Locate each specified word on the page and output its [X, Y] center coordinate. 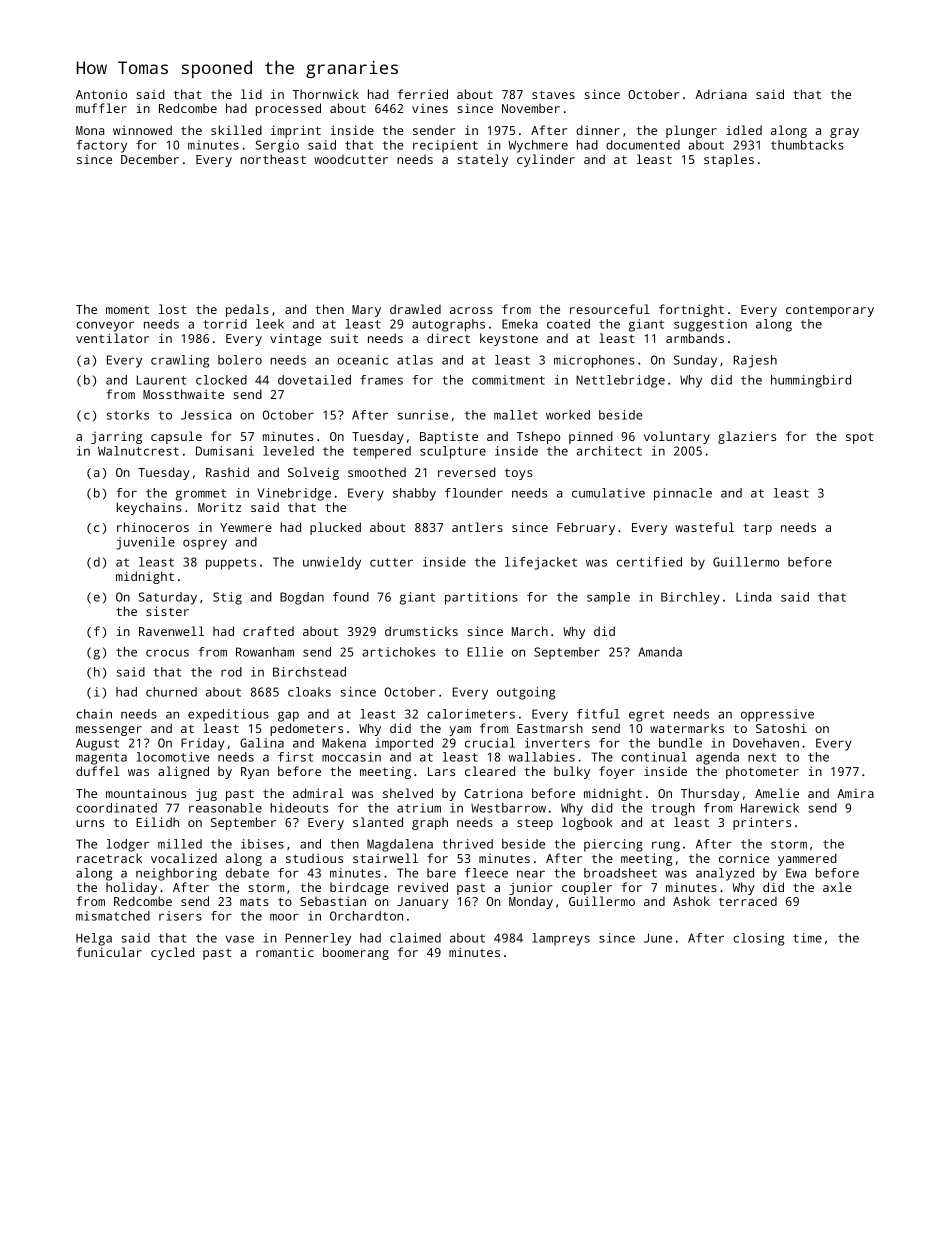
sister [167, 611]
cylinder [546, 160]
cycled [172, 953]
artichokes [398, 652]
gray [844, 133]
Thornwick [326, 94]
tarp [758, 529]
